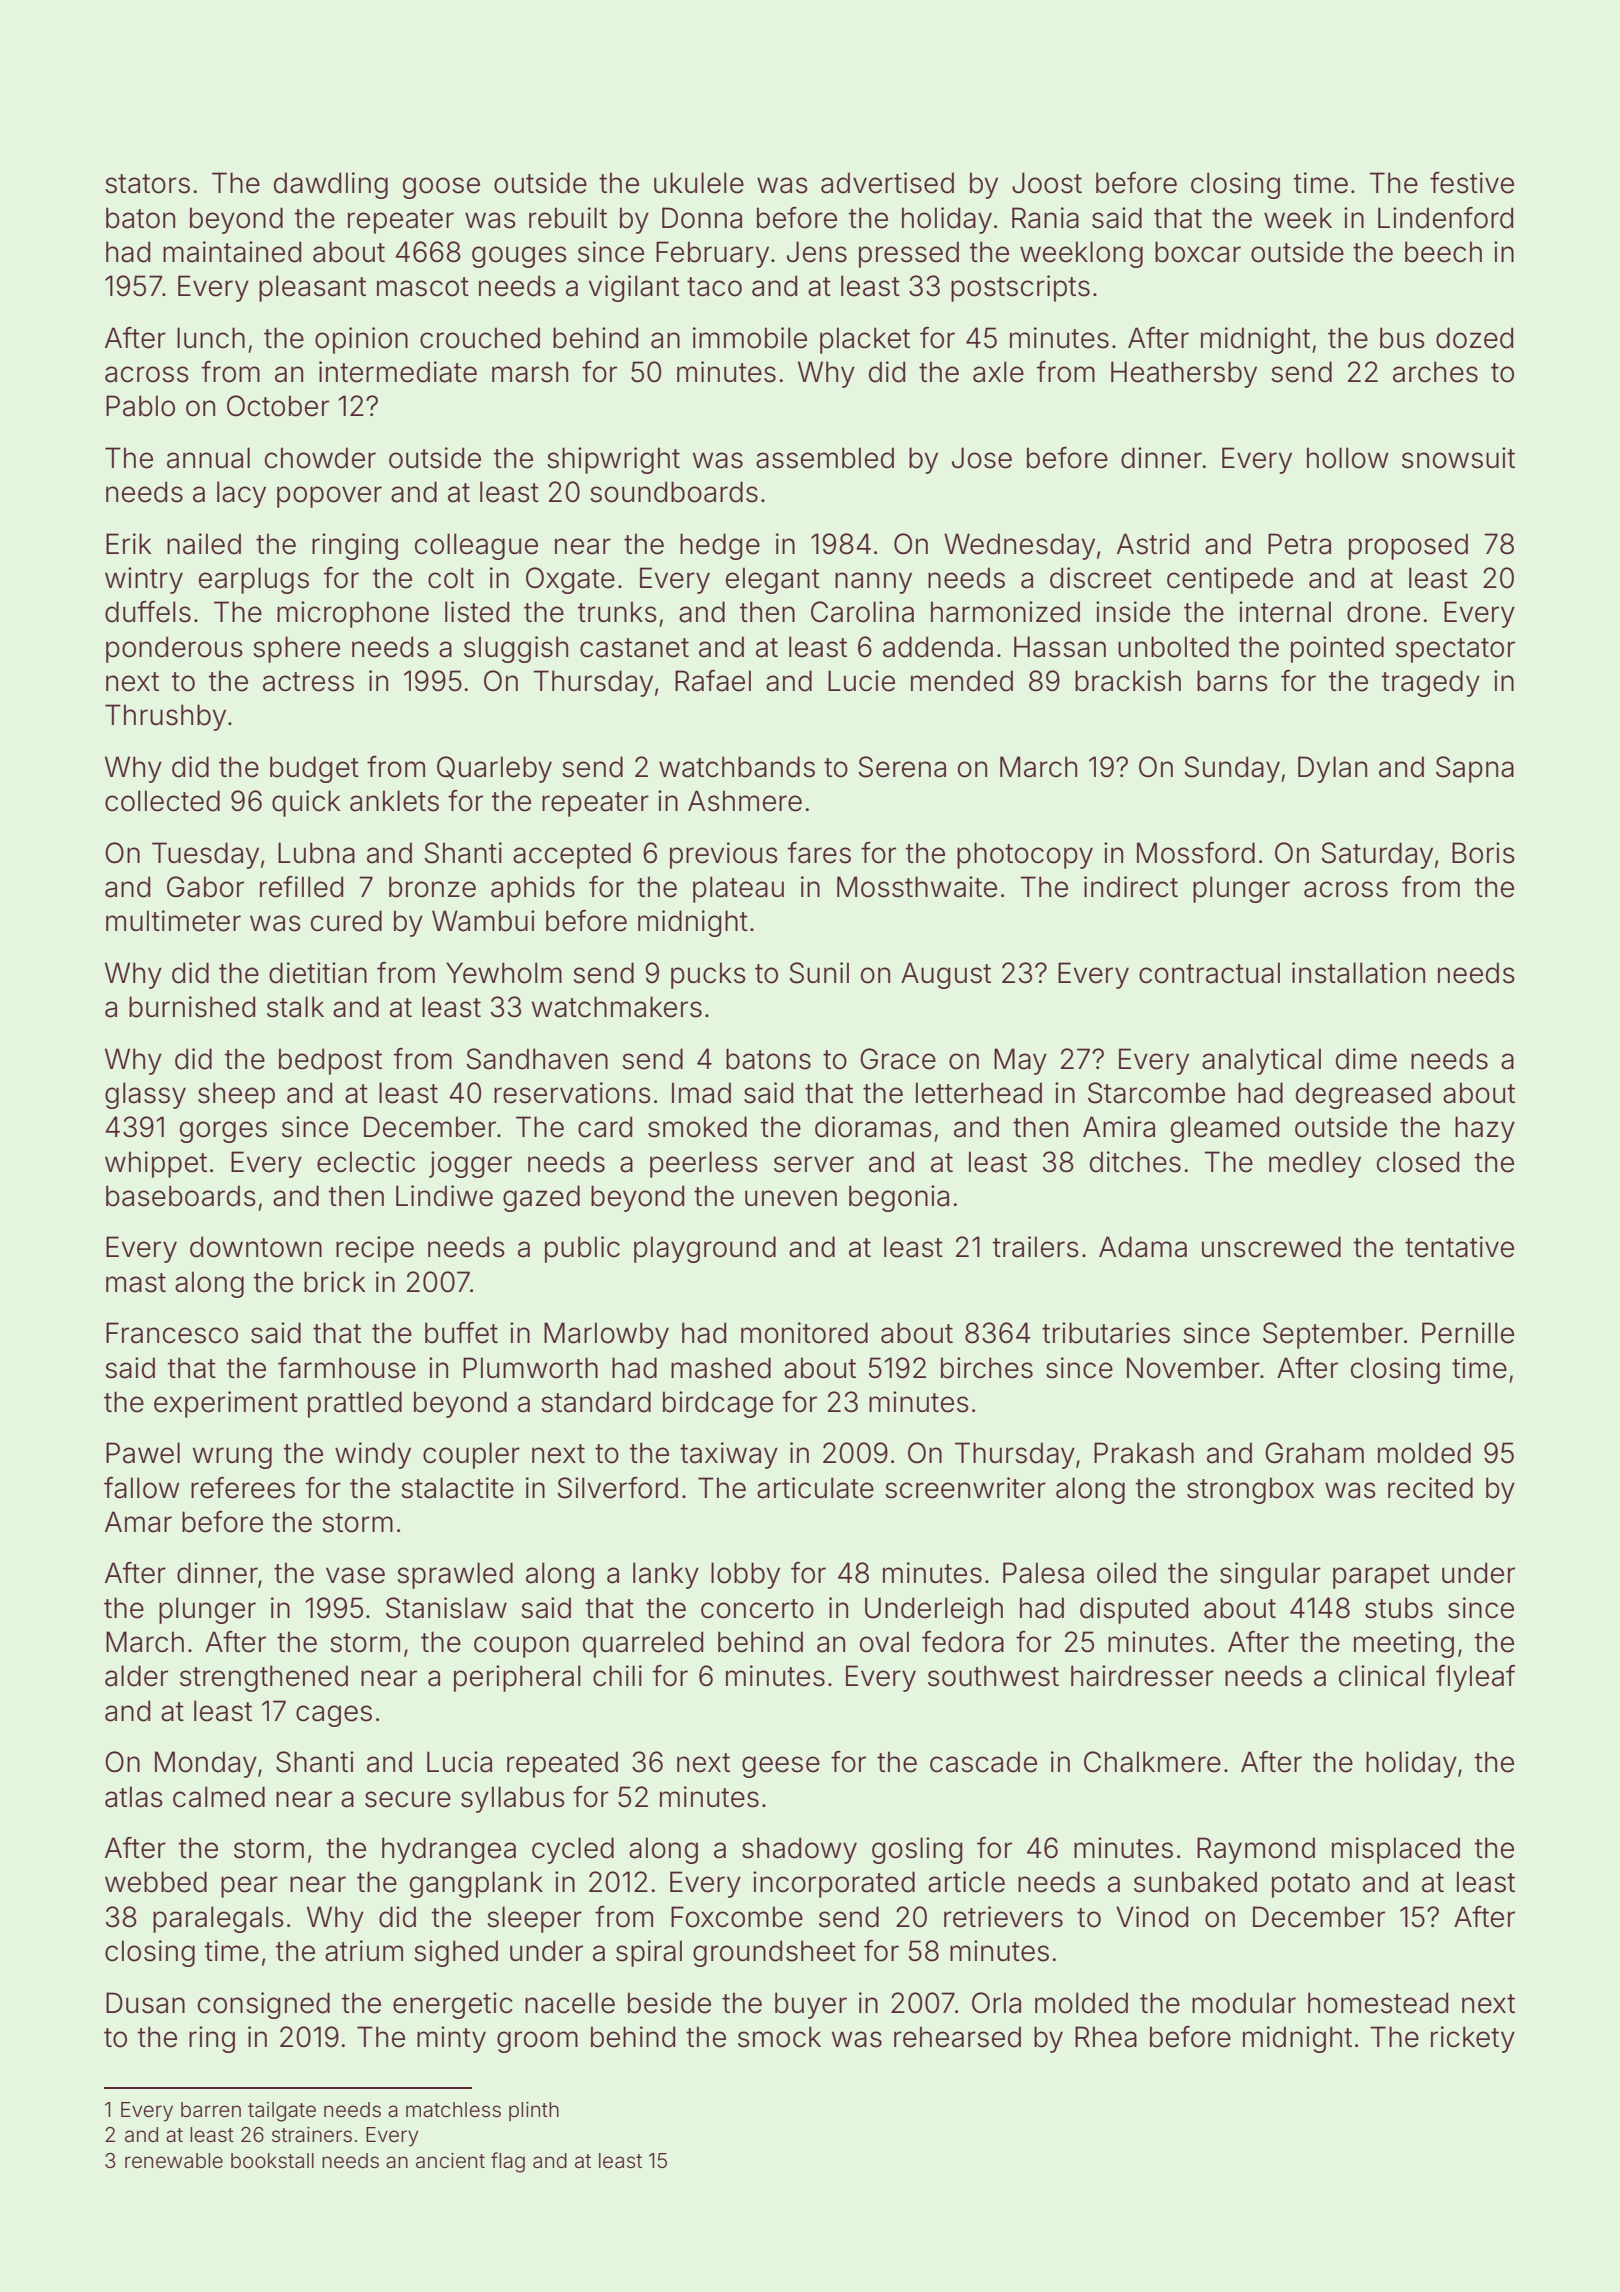 Image resolution: width=1620 pixels, height=2292 pixels. I want to click on ukulele, so click(699, 183).
